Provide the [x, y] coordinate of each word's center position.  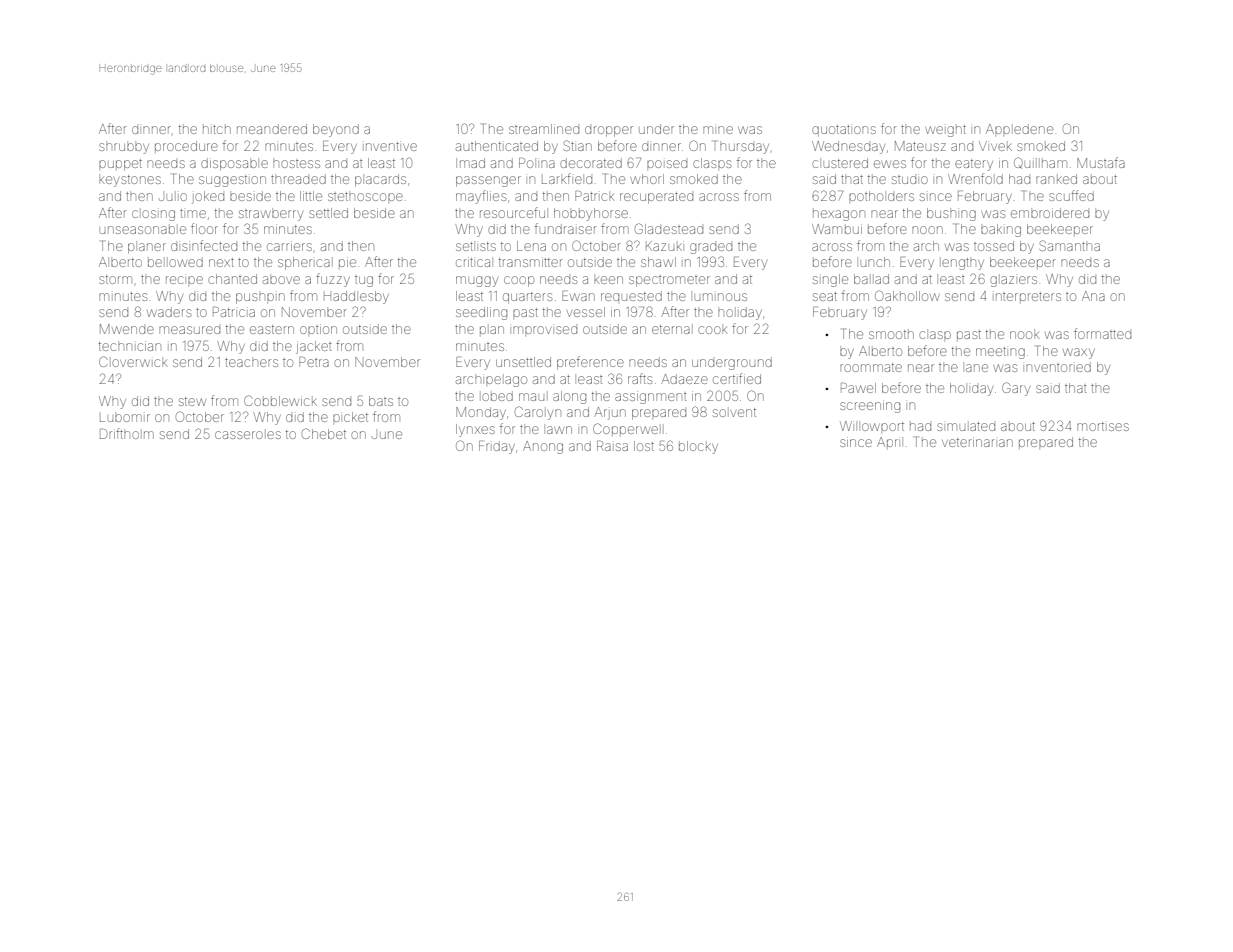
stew [192, 401]
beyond [336, 130]
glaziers [1013, 281]
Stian [577, 145]
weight [945, 131]
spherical [304, 263]
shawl [658, 262]
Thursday [741, 147]
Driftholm [127, 433]
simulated [966, 426]
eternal [671, 329]
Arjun [610, 413]
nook [1025, 335]
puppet [120, 165]
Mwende [127, 329]
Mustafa [1101, 162]
